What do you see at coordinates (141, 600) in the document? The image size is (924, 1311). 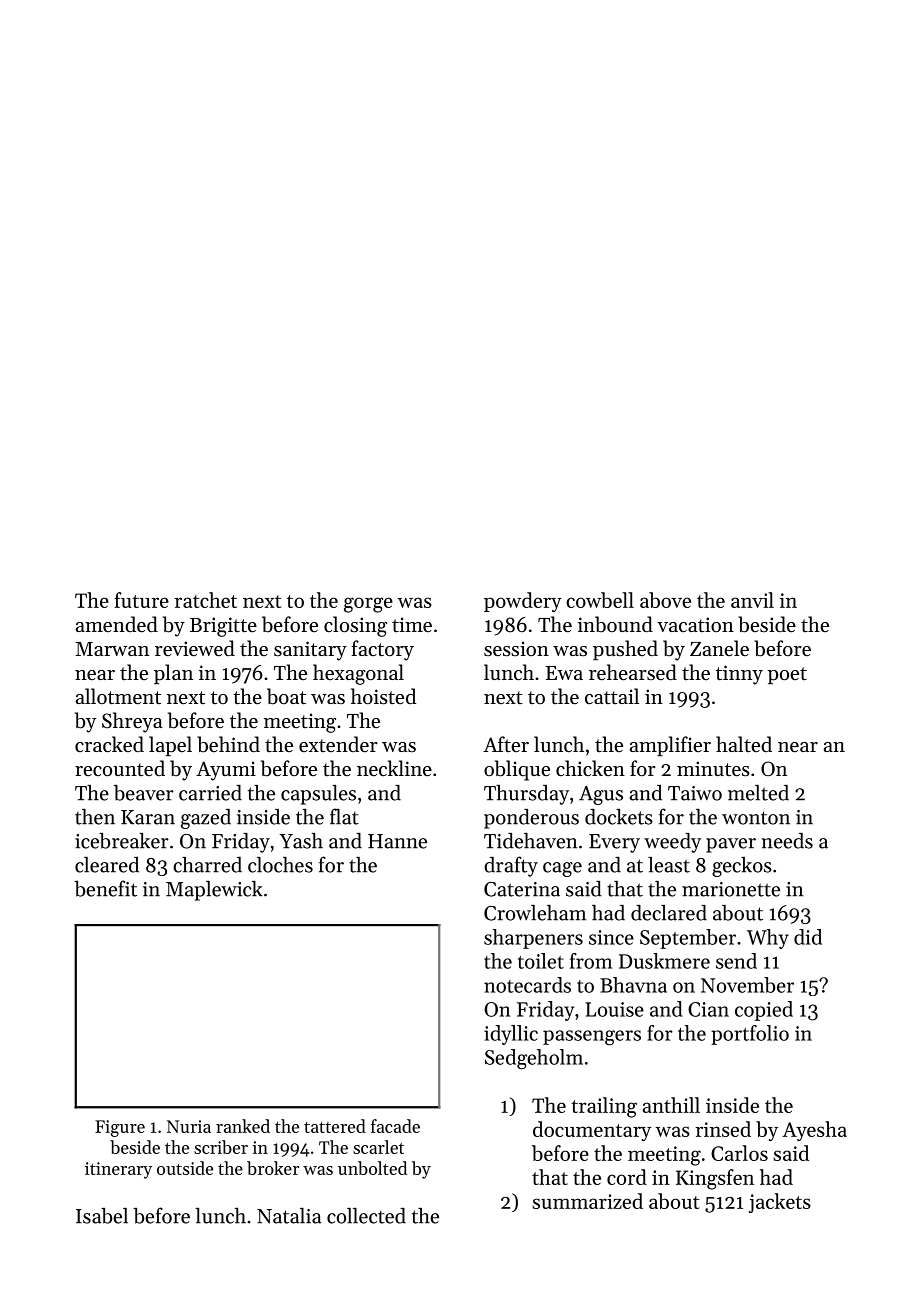 I see `future` at bounding box center [141, 600].
